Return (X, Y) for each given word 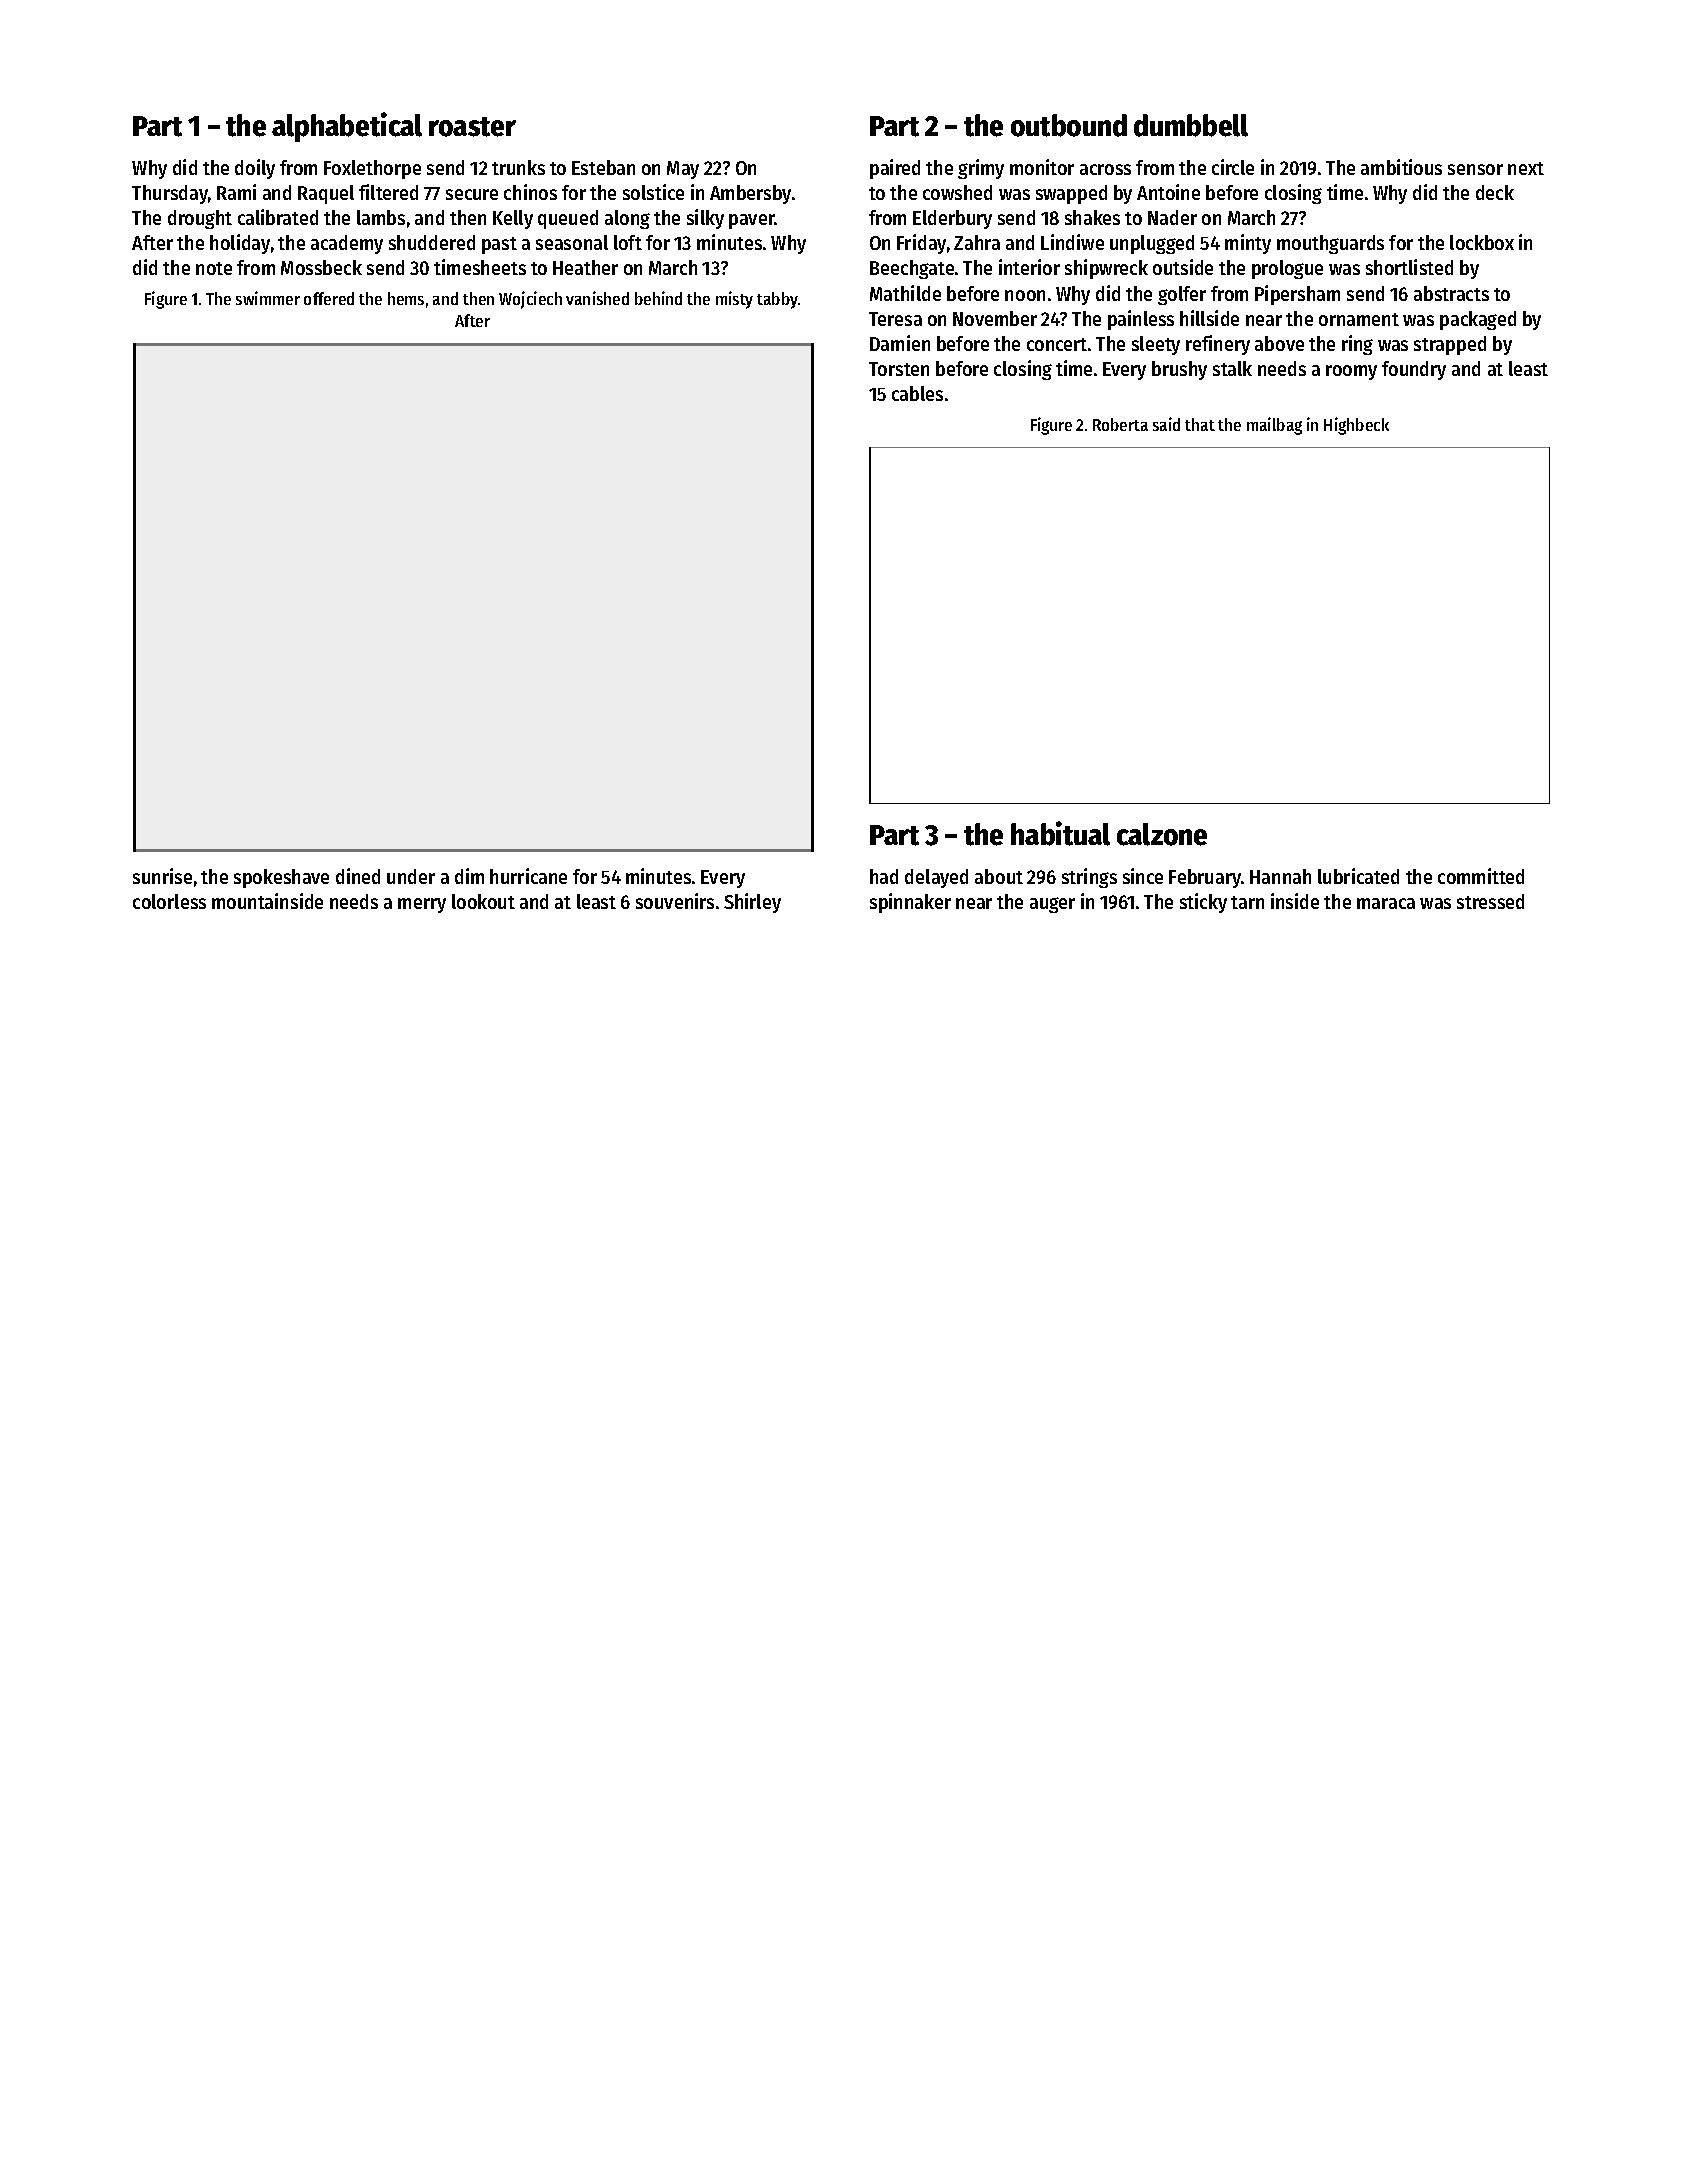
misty (734, 300)
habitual (1060, 833)
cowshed (957, 192)
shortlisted (1409, 267)
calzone (1162, 834)
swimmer (268, 298)
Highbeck (1356, 426)
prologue (1287, 269)
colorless (169, 901)
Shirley (752, 903)
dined (358, 876)
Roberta (1120, 424)
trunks (518, 167)
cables (917, 393)
